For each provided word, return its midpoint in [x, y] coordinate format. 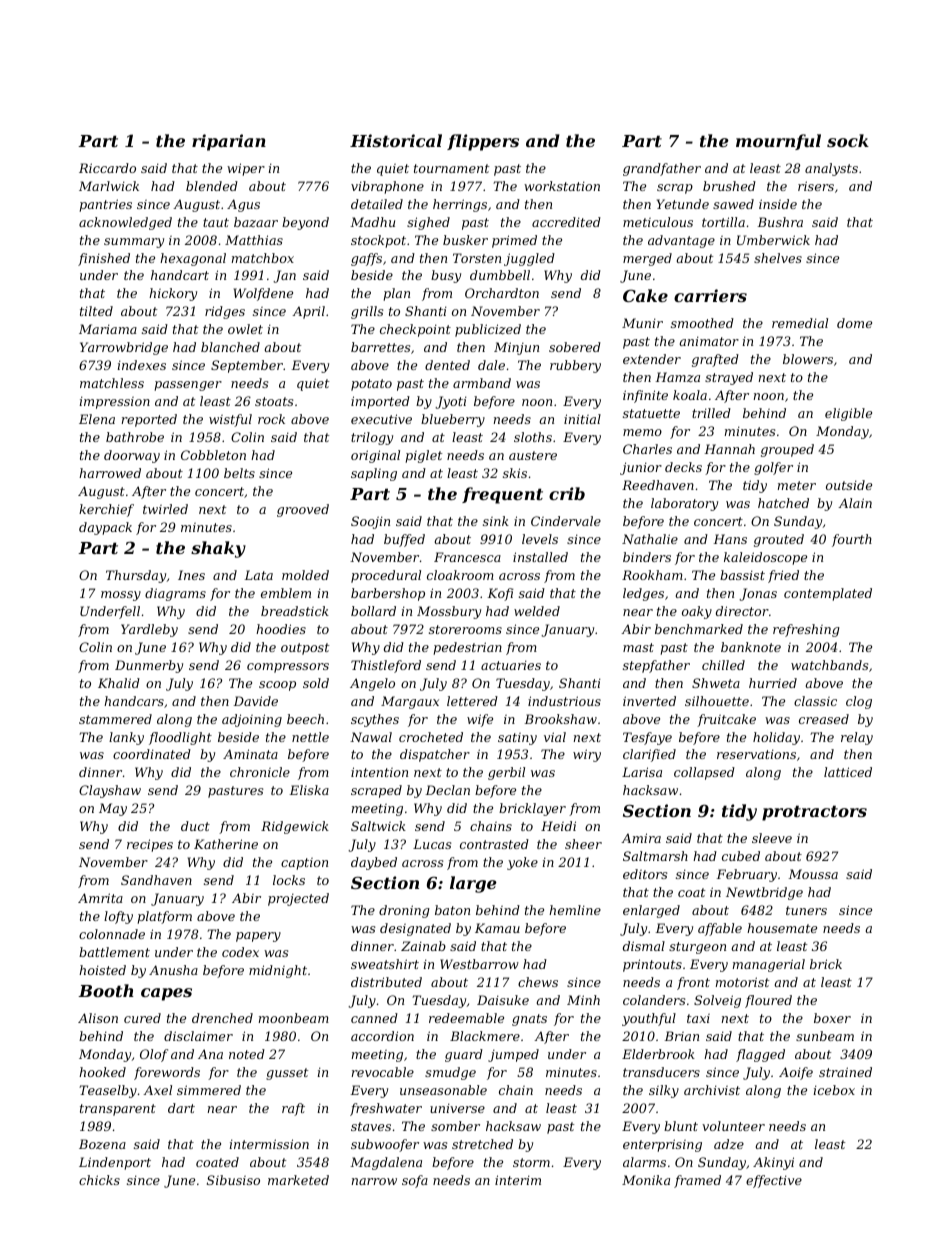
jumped [513, 1055]
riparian [229, 142]
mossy [121, 596]
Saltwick [378, 826]
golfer [773, 468]
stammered [115, 719]
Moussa [813, 874]
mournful [778, 142]
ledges [643, 594]
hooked [102, 1072]
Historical [396, 140]
